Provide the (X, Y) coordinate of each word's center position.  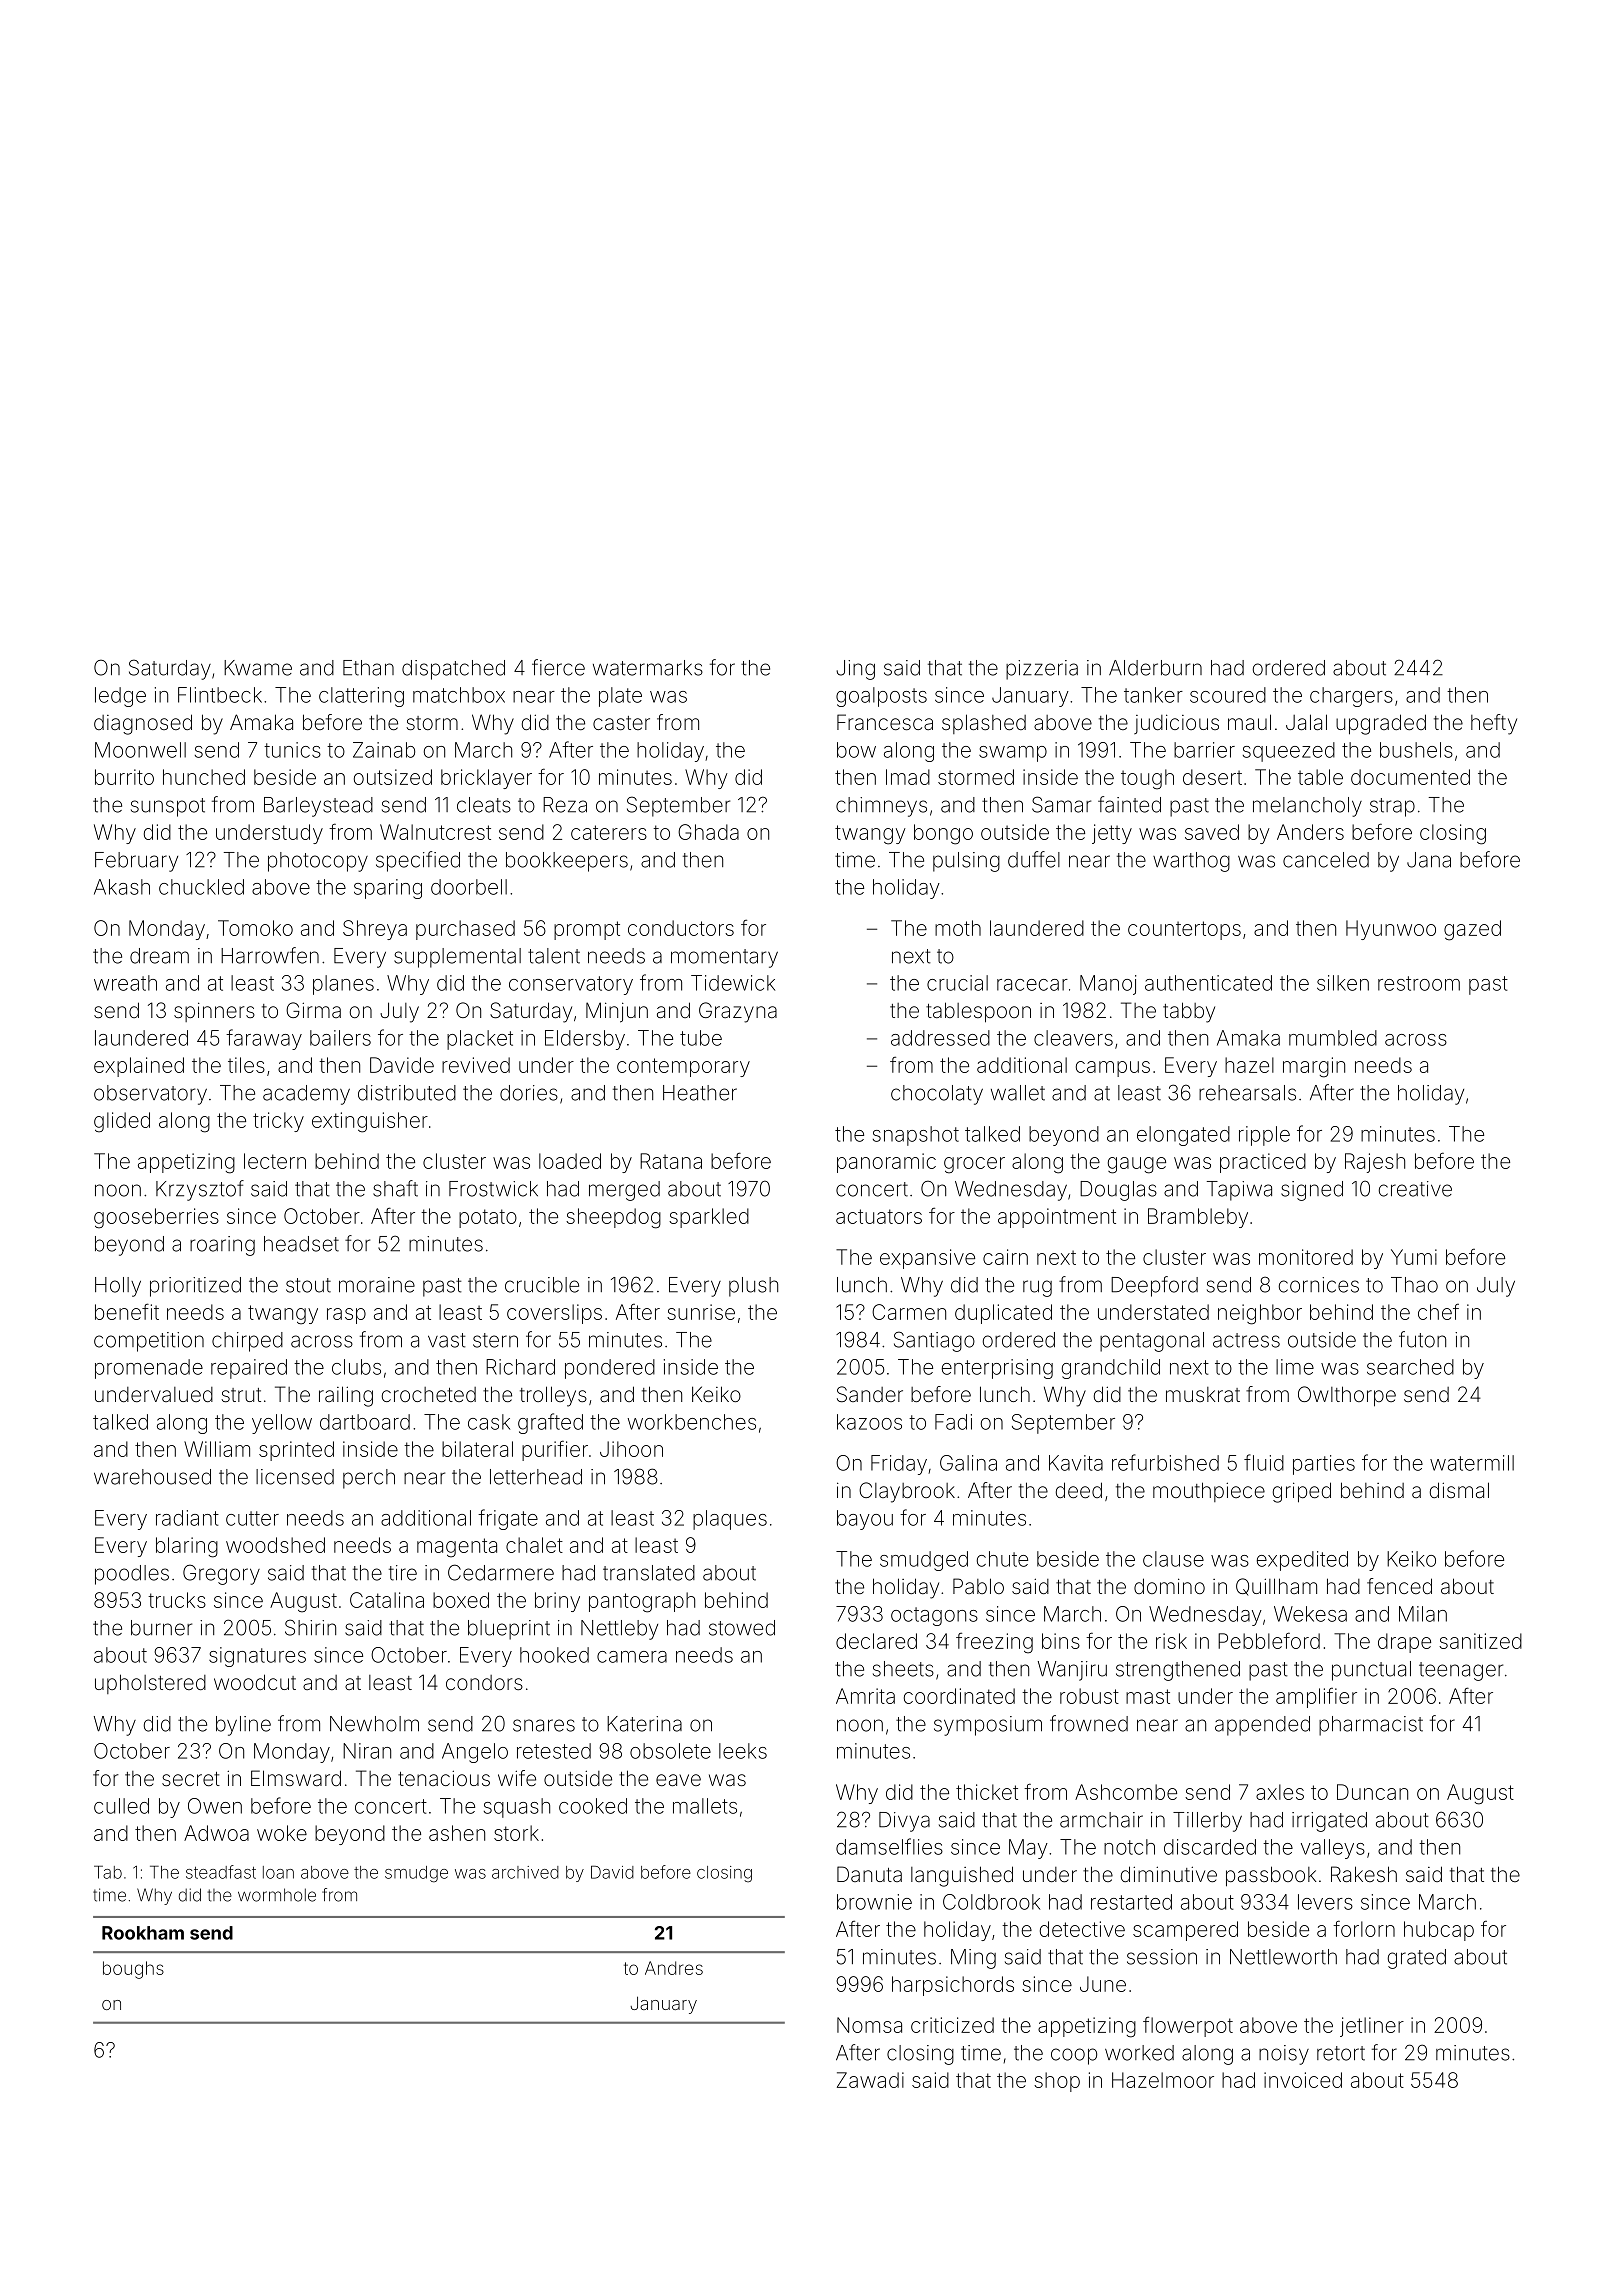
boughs (133, 1970)
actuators (879, 1216)
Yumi (1414, 1257)
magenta (457, 1548)
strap (1392, 807)
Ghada (708, 832)
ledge (120, 697)
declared (876, 1641)
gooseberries (156, 1218)
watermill (1472, 1463)
